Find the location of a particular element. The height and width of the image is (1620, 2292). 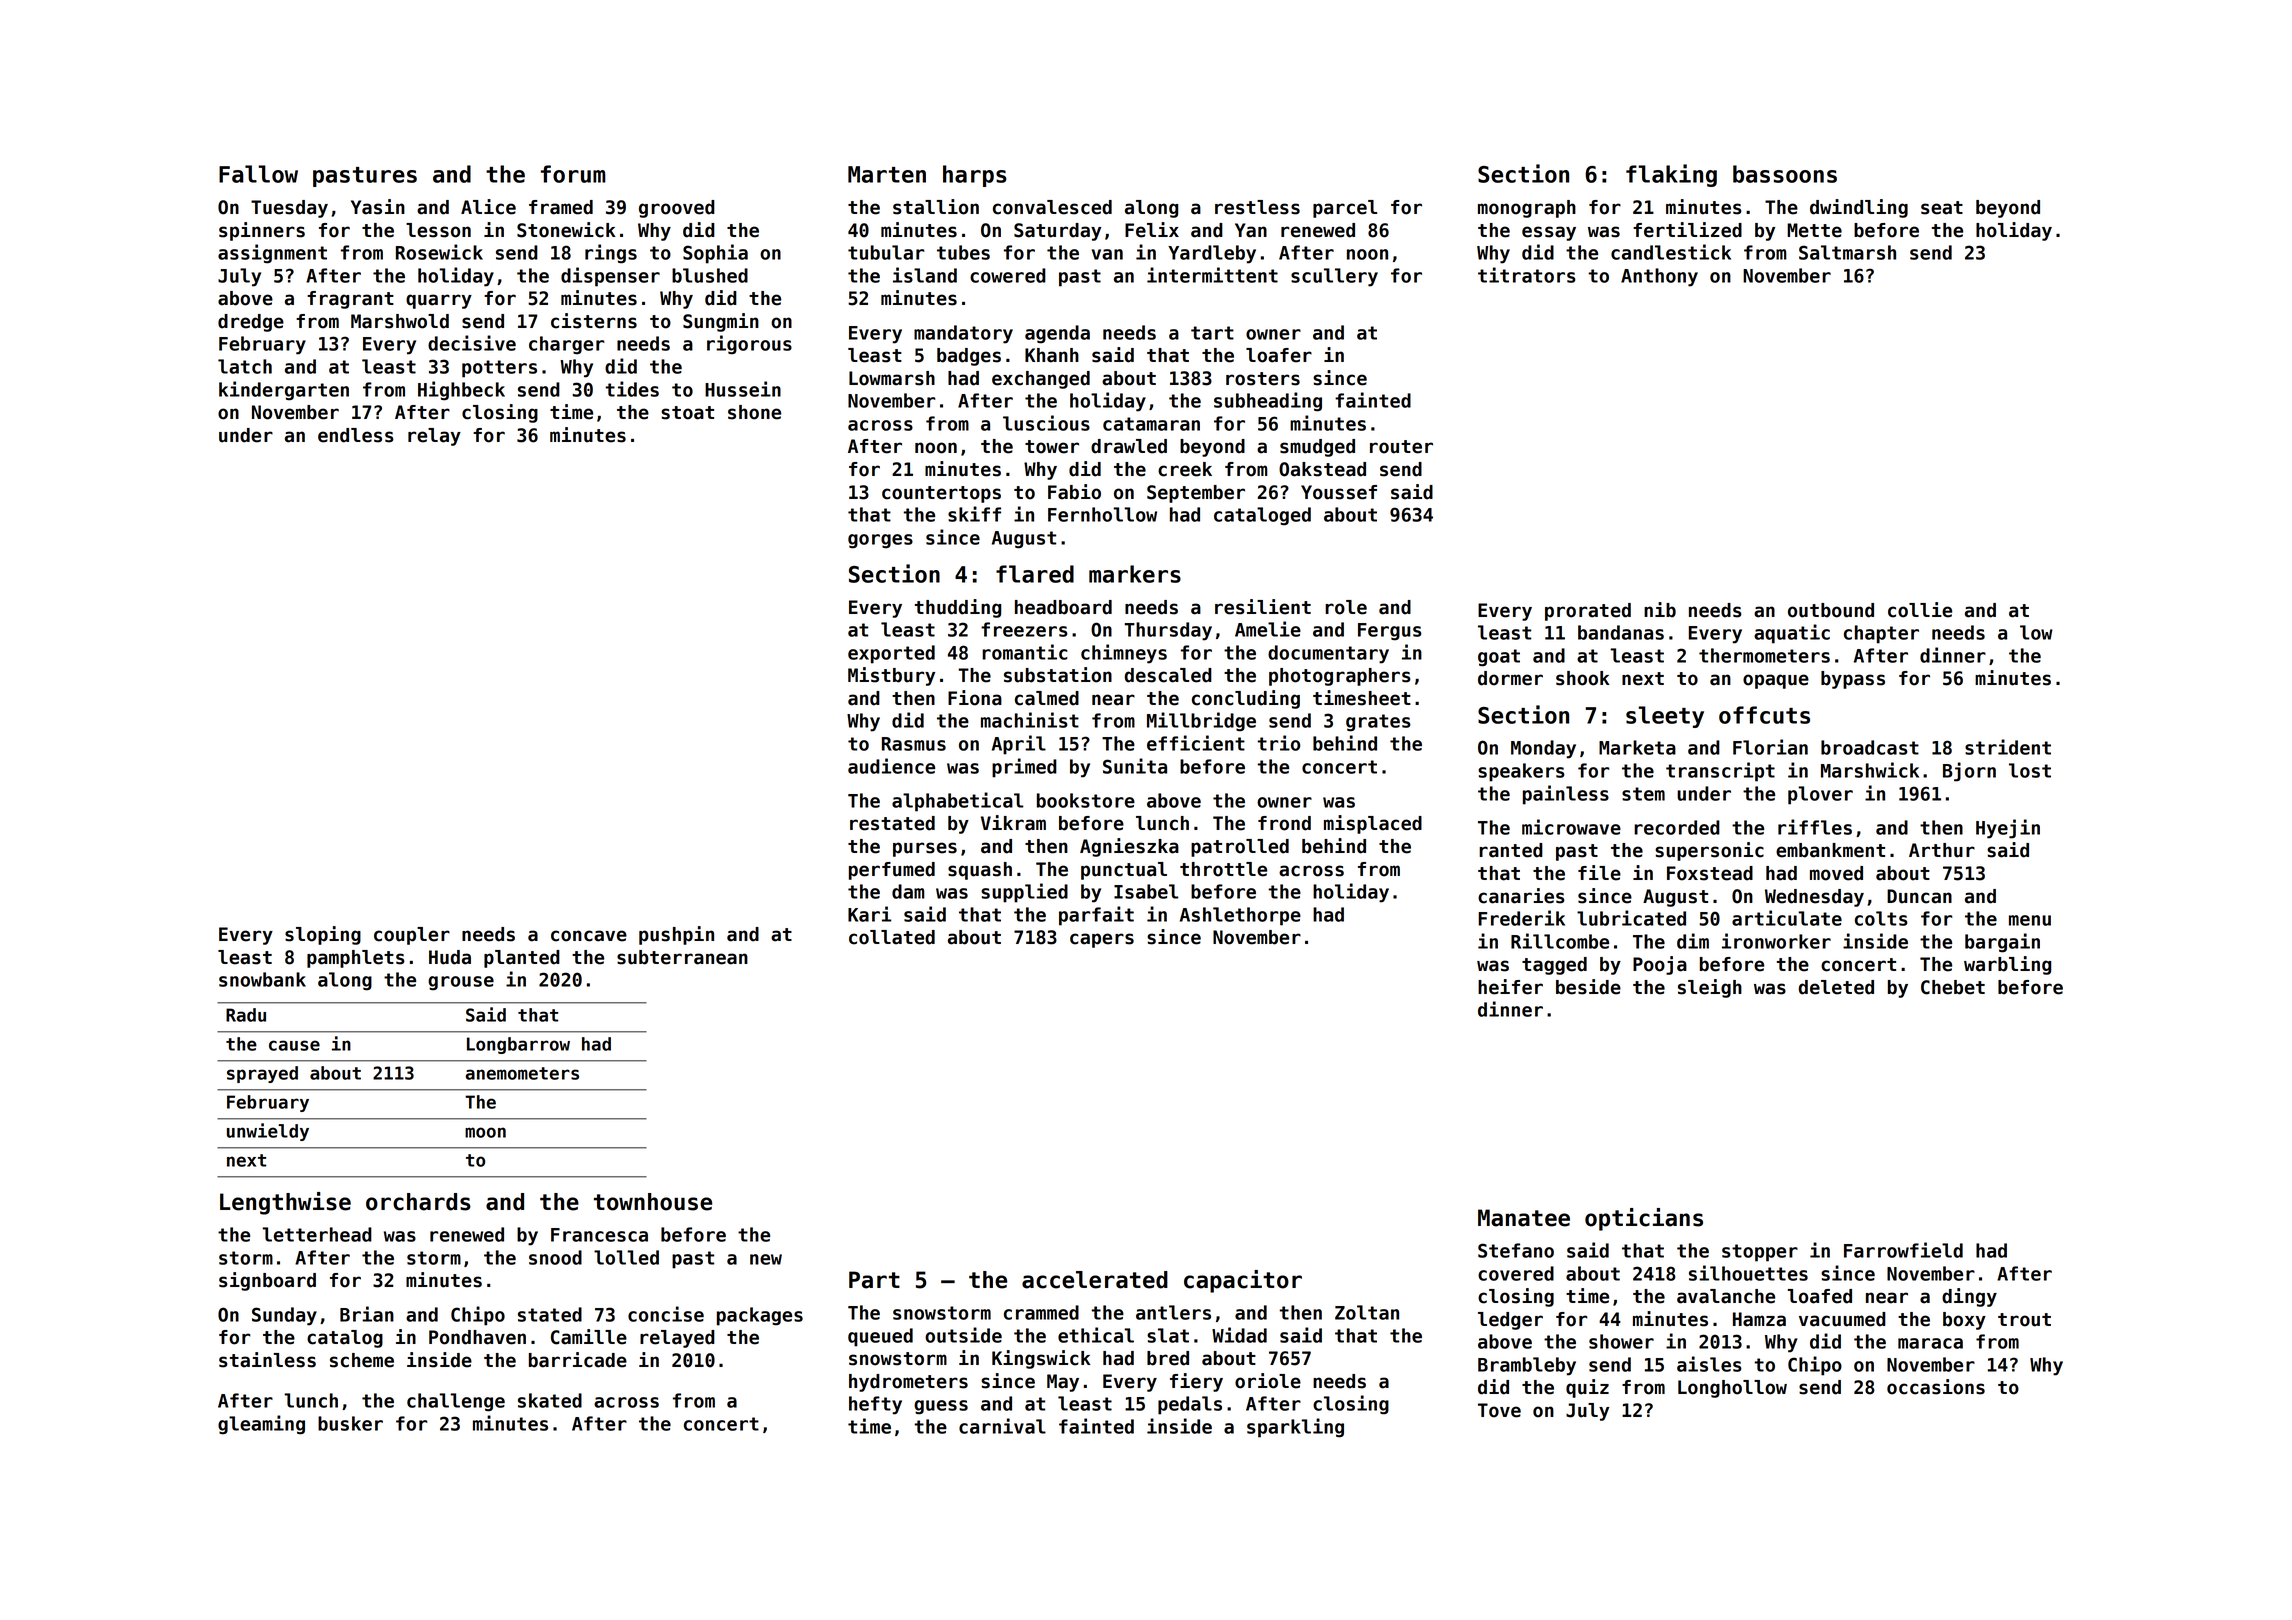

collated is located at coordinates (892, 937).
